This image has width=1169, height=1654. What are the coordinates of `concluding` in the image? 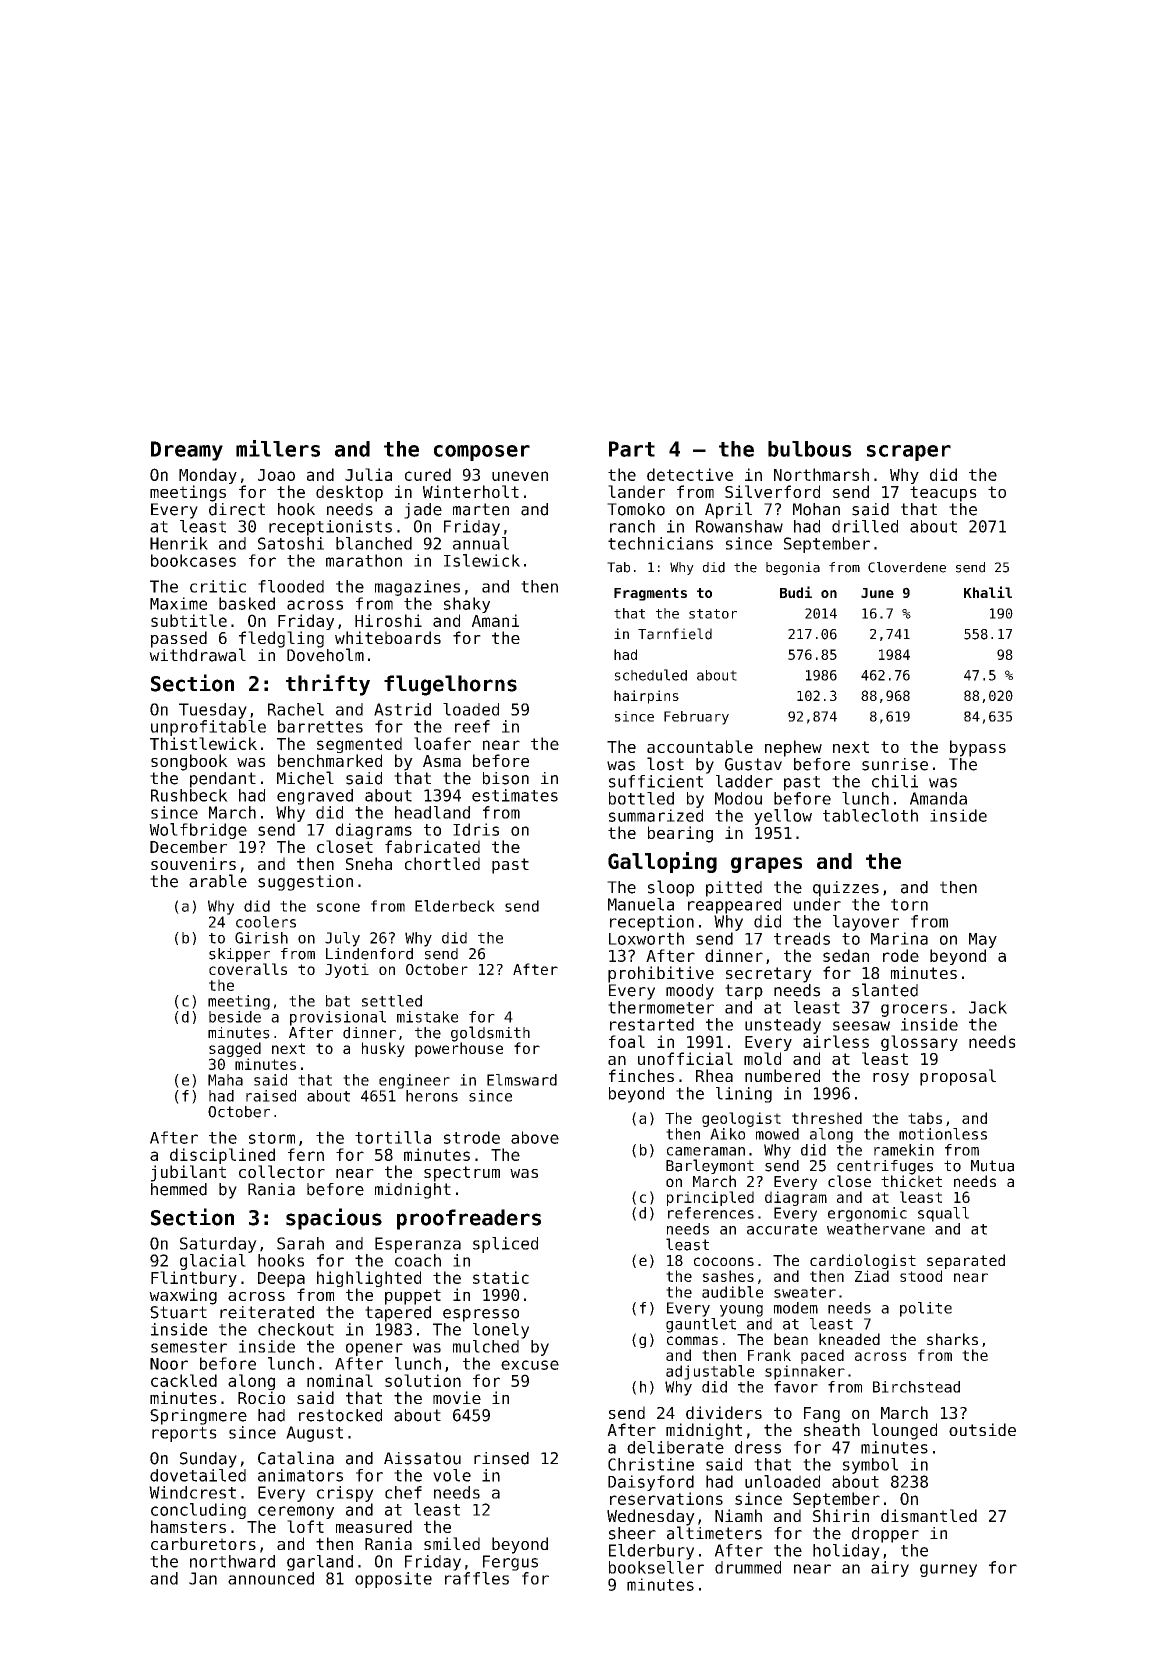 It's located at (198, 1511).
